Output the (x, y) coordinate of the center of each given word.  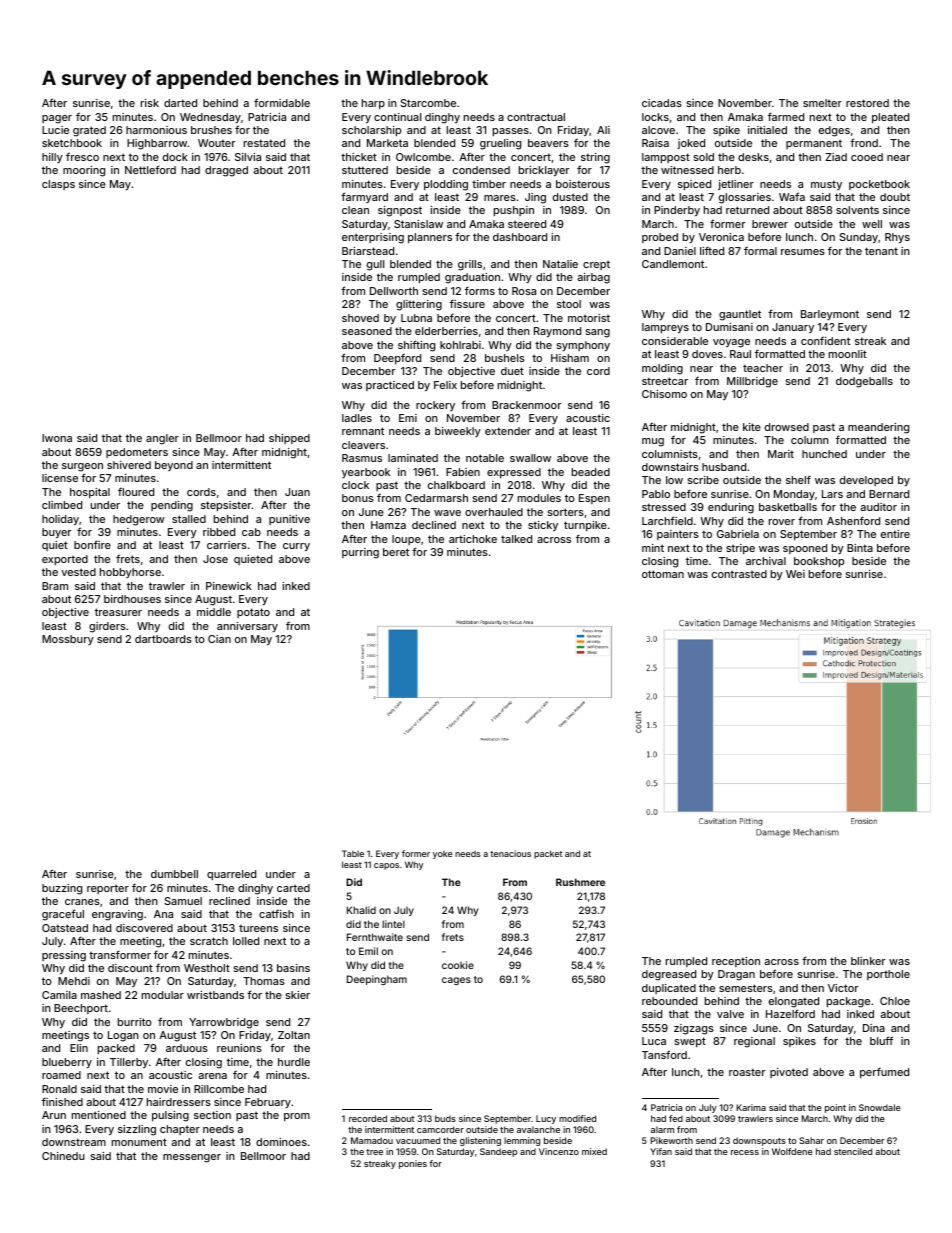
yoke (442, 854)
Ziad (836, 157)
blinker (868, 961)
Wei (795, 574)
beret (396, 552)
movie (163, 1089)
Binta (860, 548)
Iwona (57, 438)
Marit (781, 454)
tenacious (510, 853)
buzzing (62, 889)
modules (539, 498)
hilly (52, 158)
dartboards (163, 639)
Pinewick (229, 586)
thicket (359, 157)
